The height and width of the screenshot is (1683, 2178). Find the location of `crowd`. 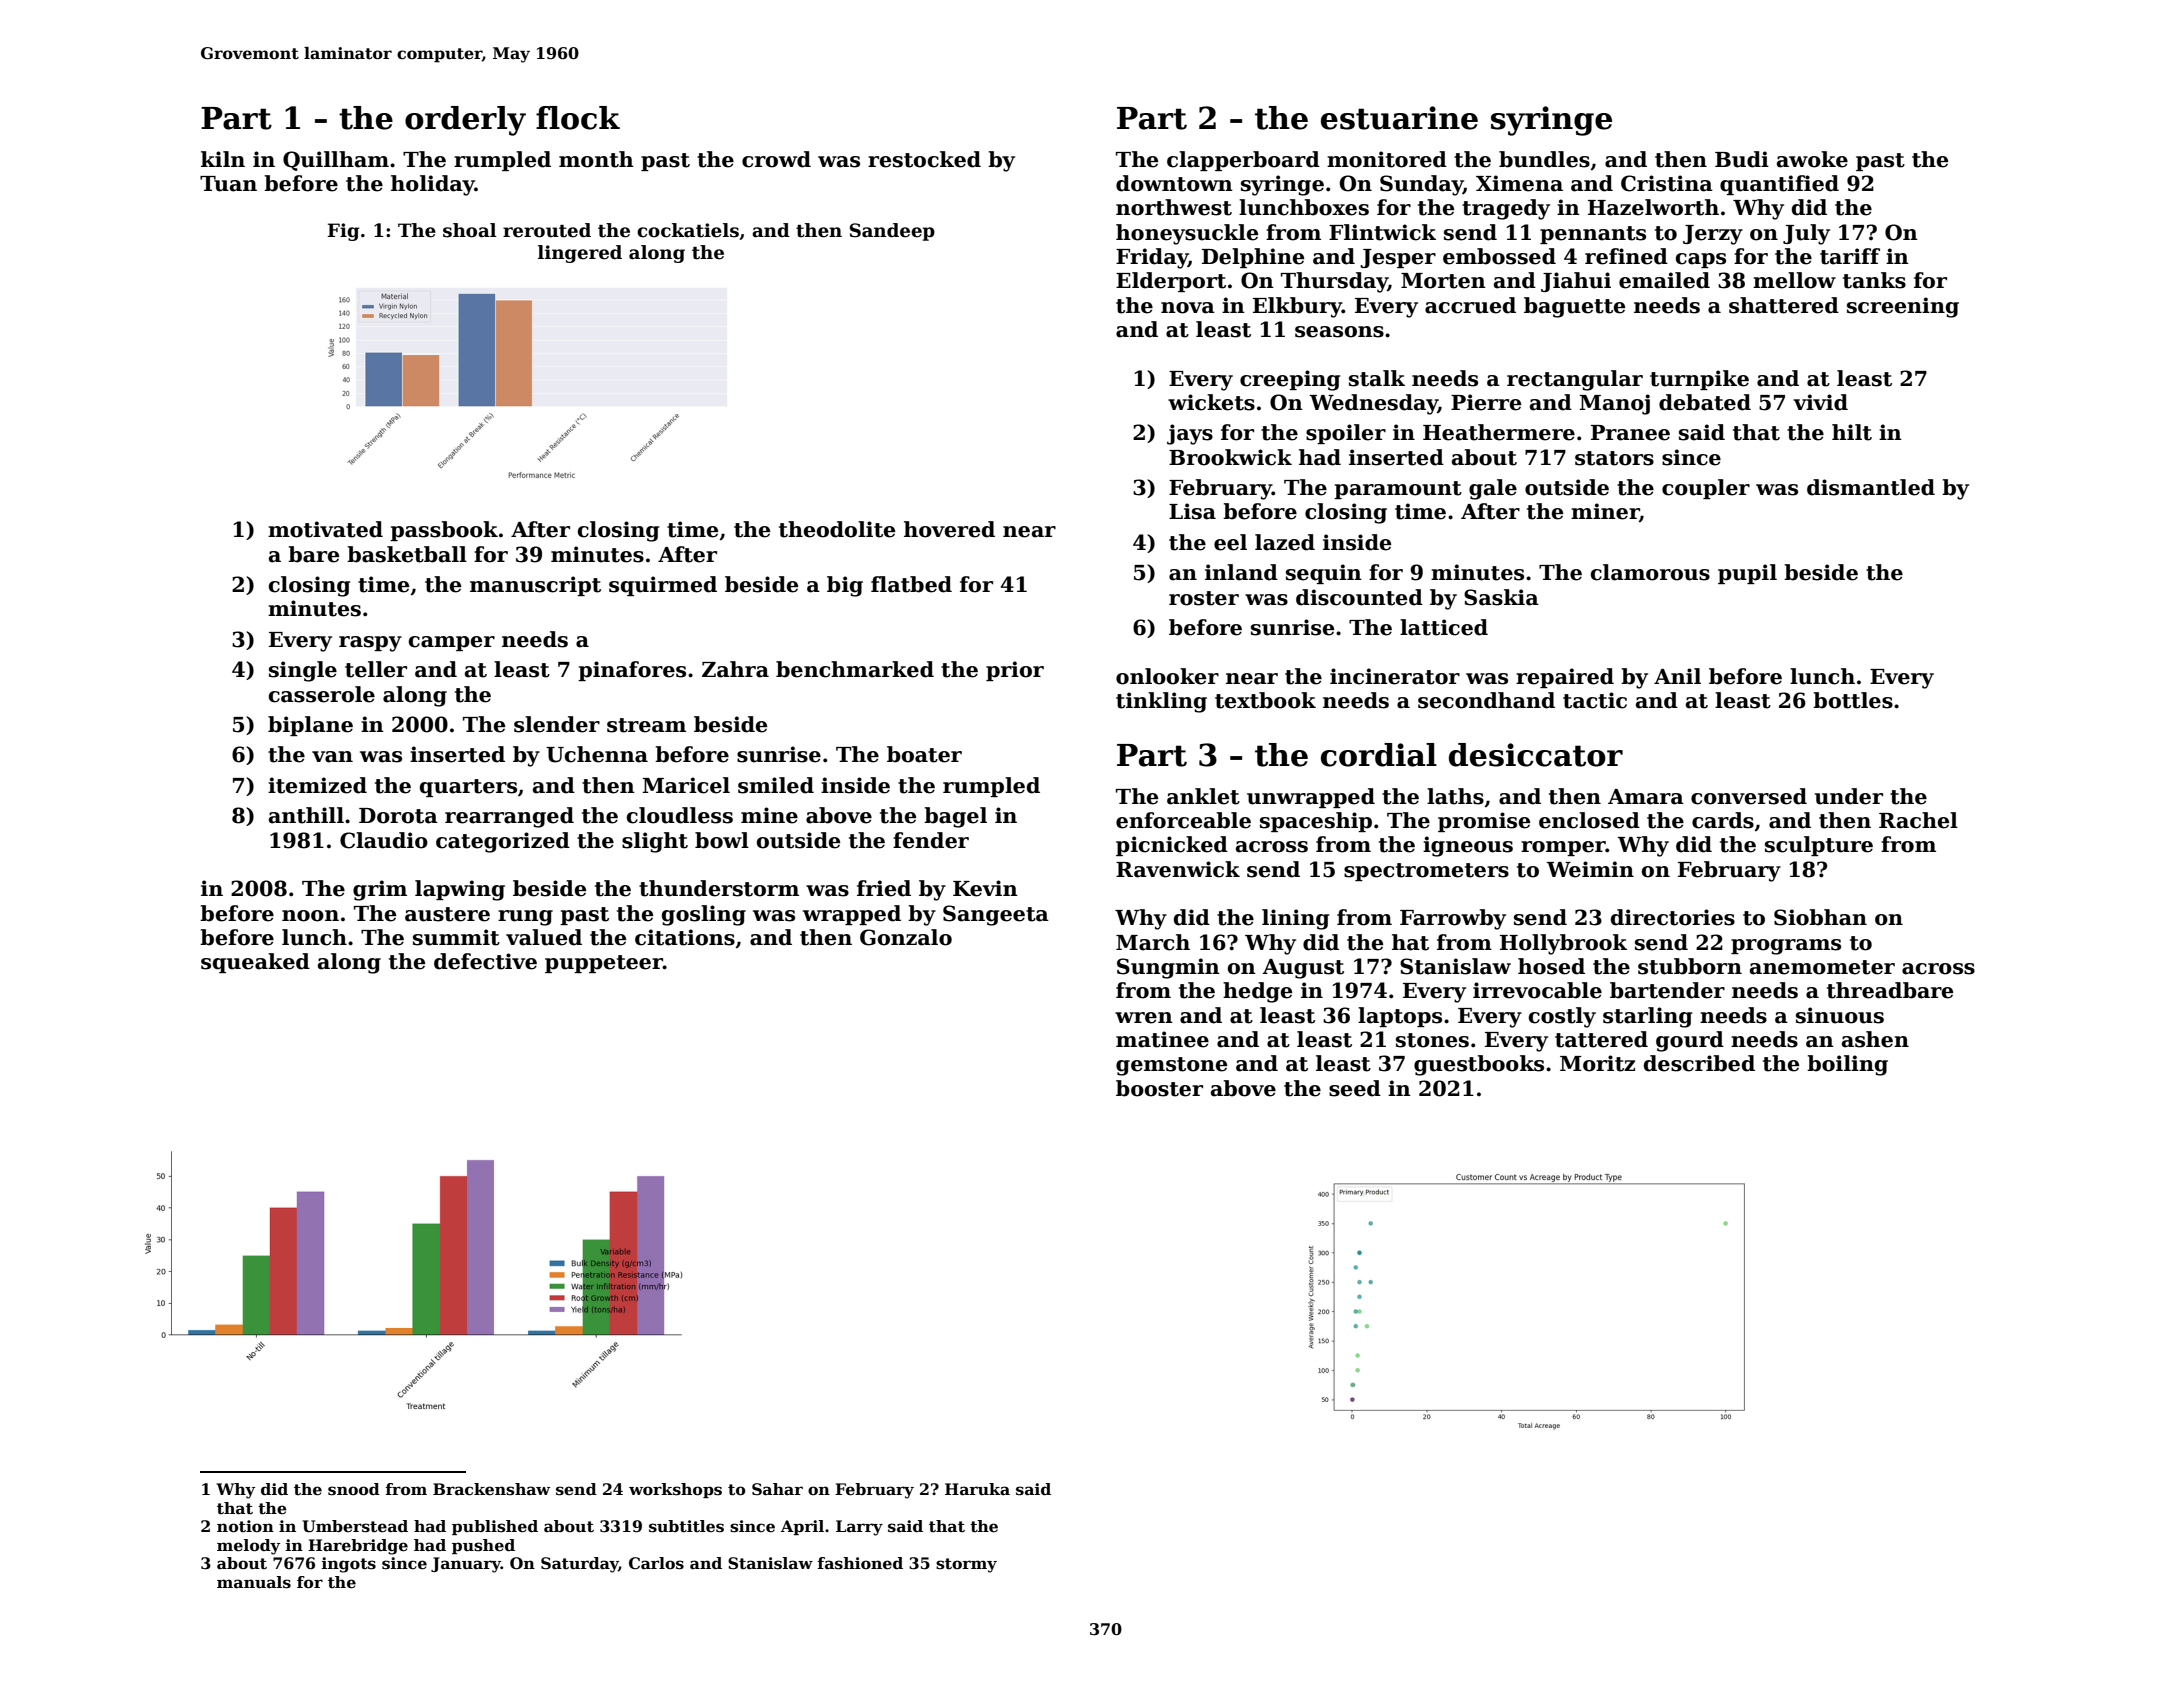

crowd is located at coordinates (776, 159).
